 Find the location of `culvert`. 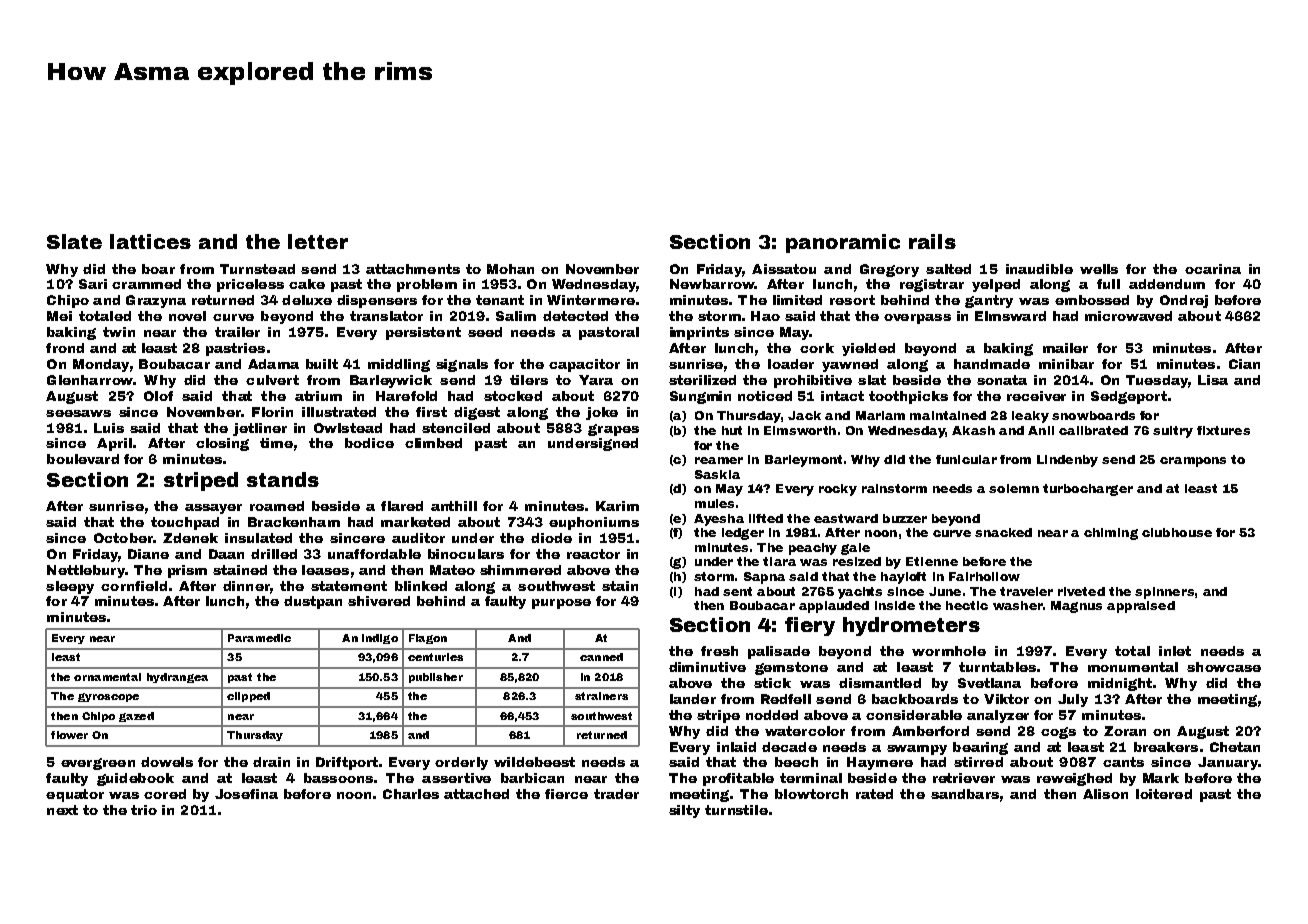

culvert is located at coordinates (272, 380).
